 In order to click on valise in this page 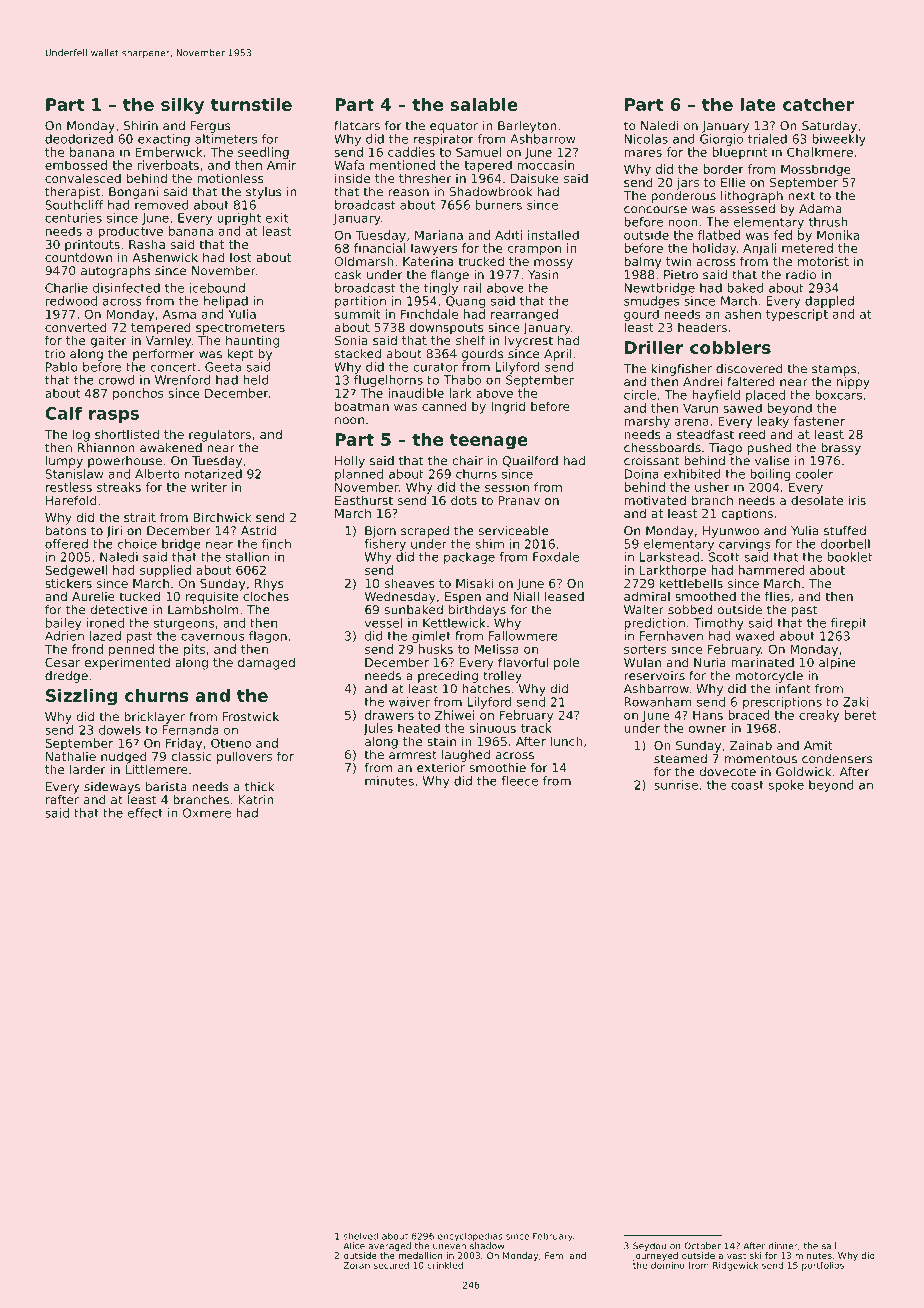, I will do `click(772, 461)`.
